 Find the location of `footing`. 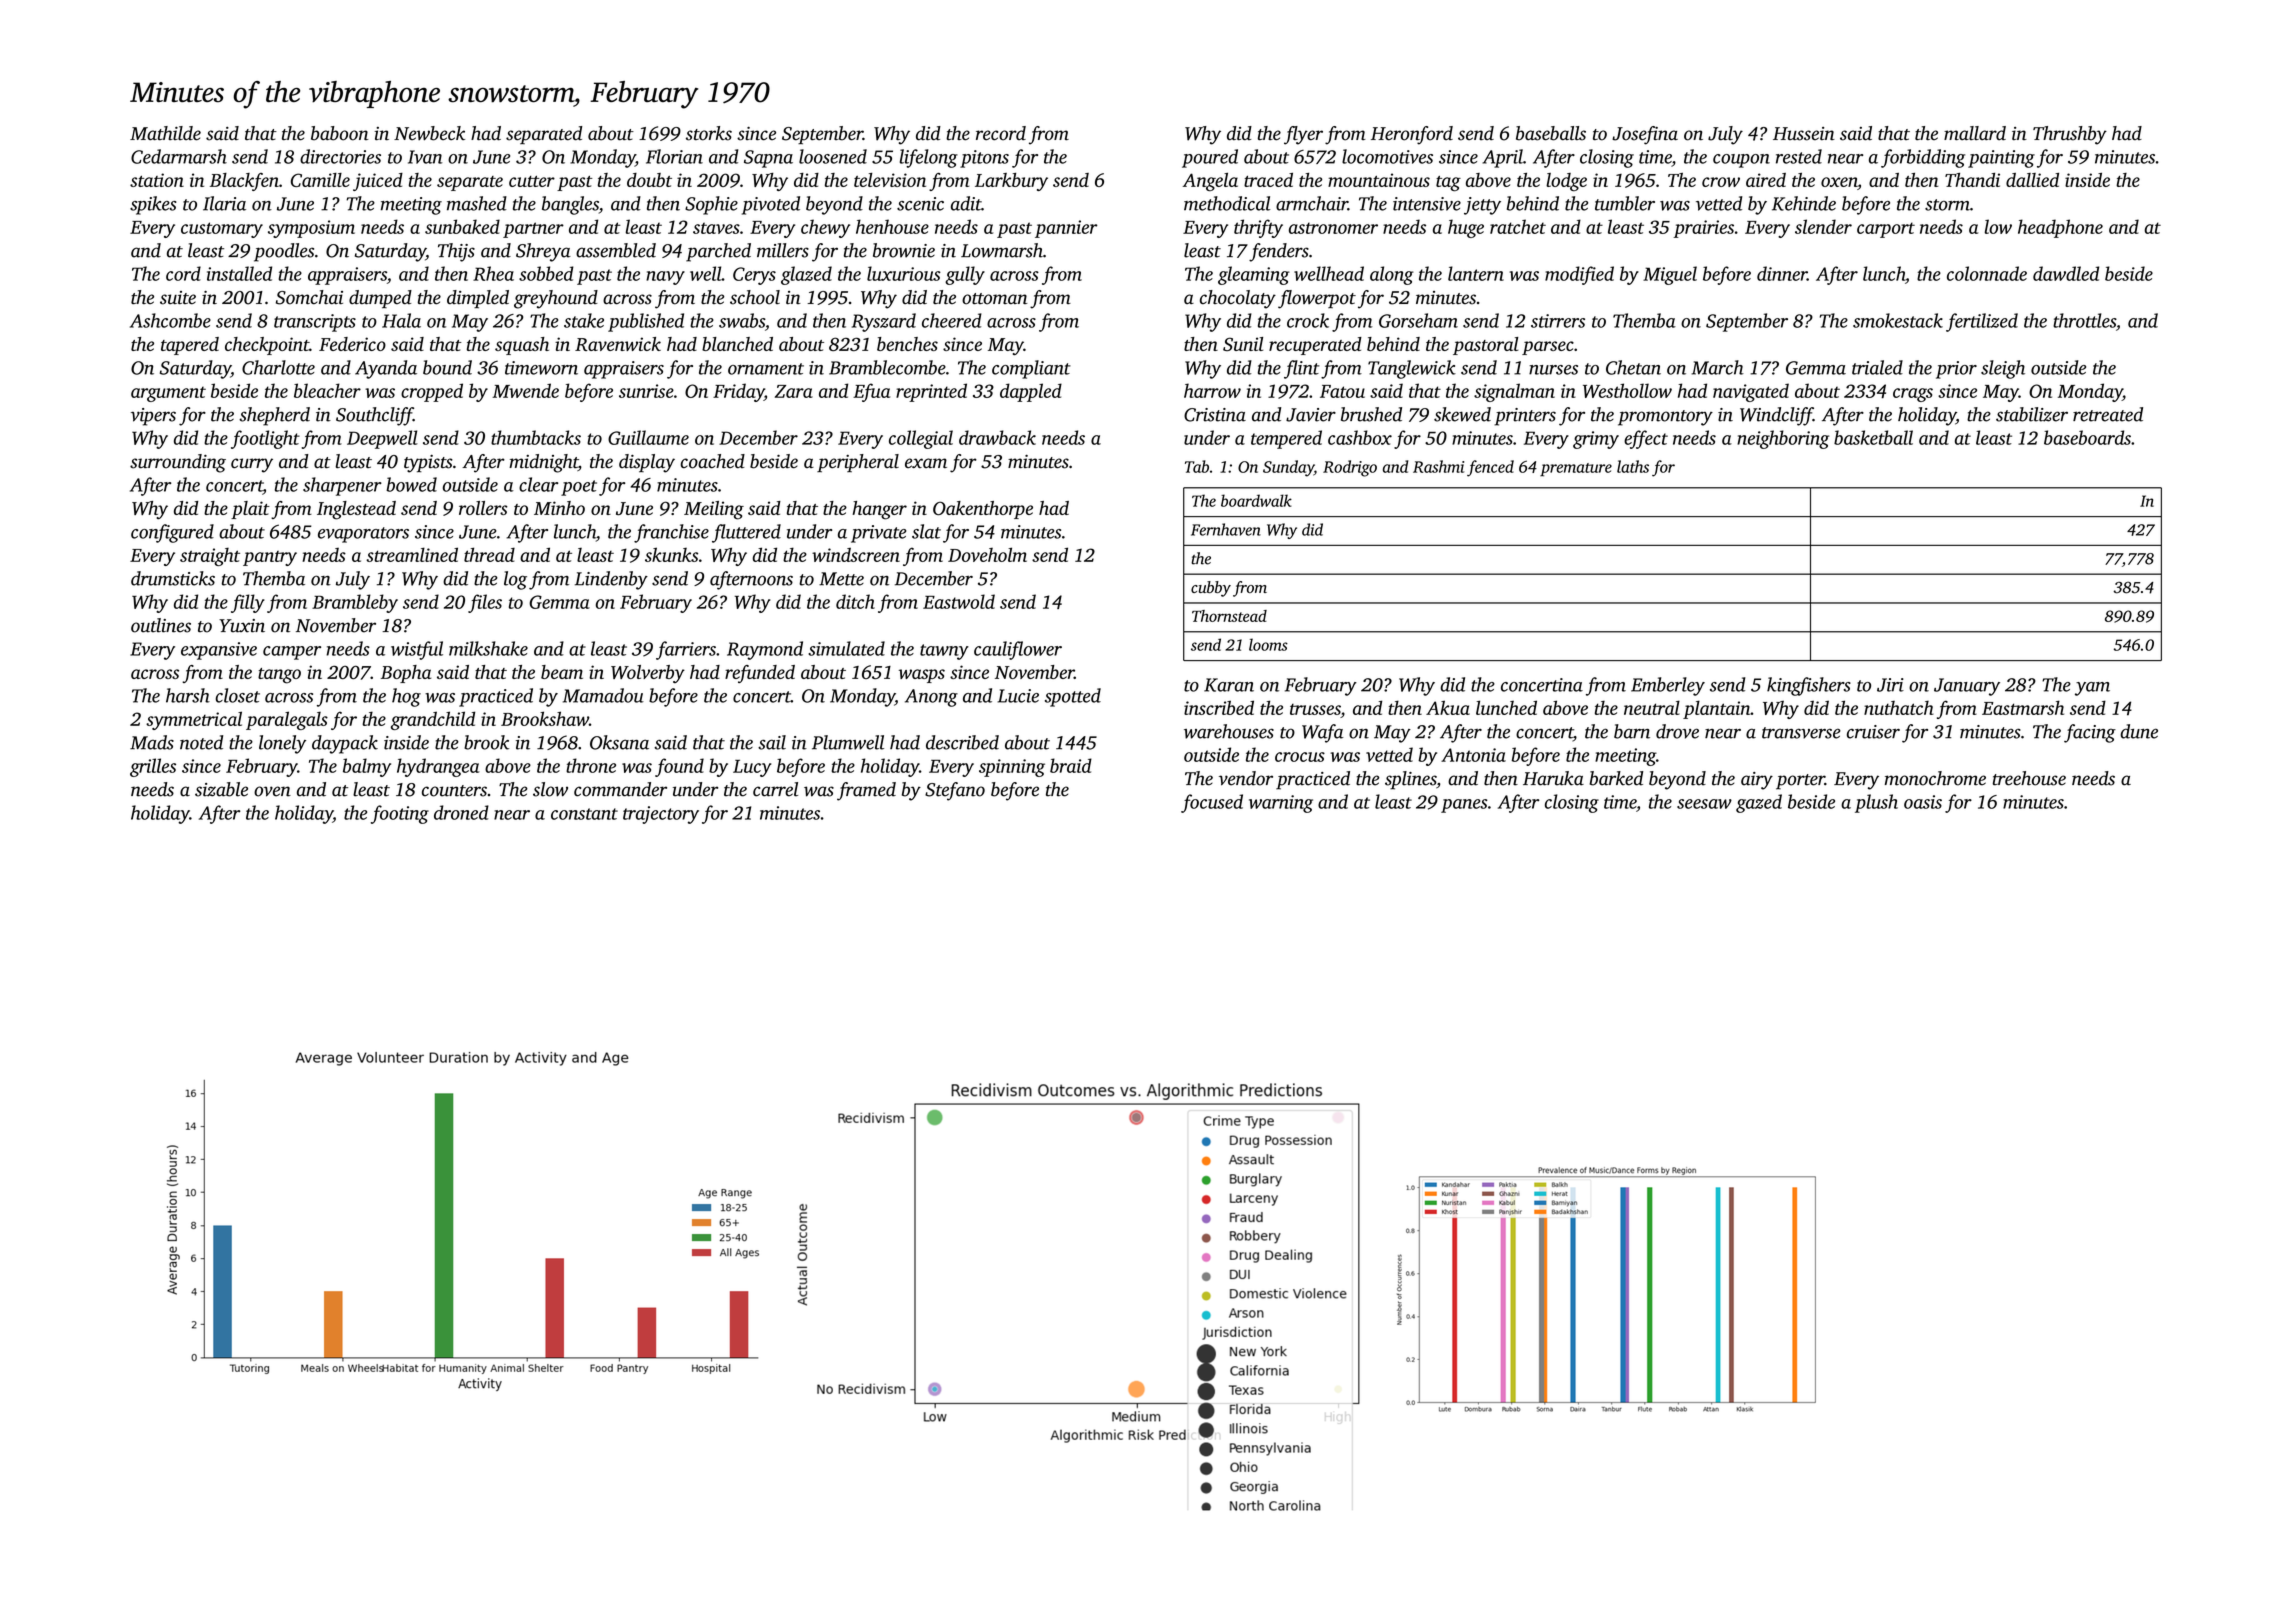

footing is located at coordinates (400, 814).
